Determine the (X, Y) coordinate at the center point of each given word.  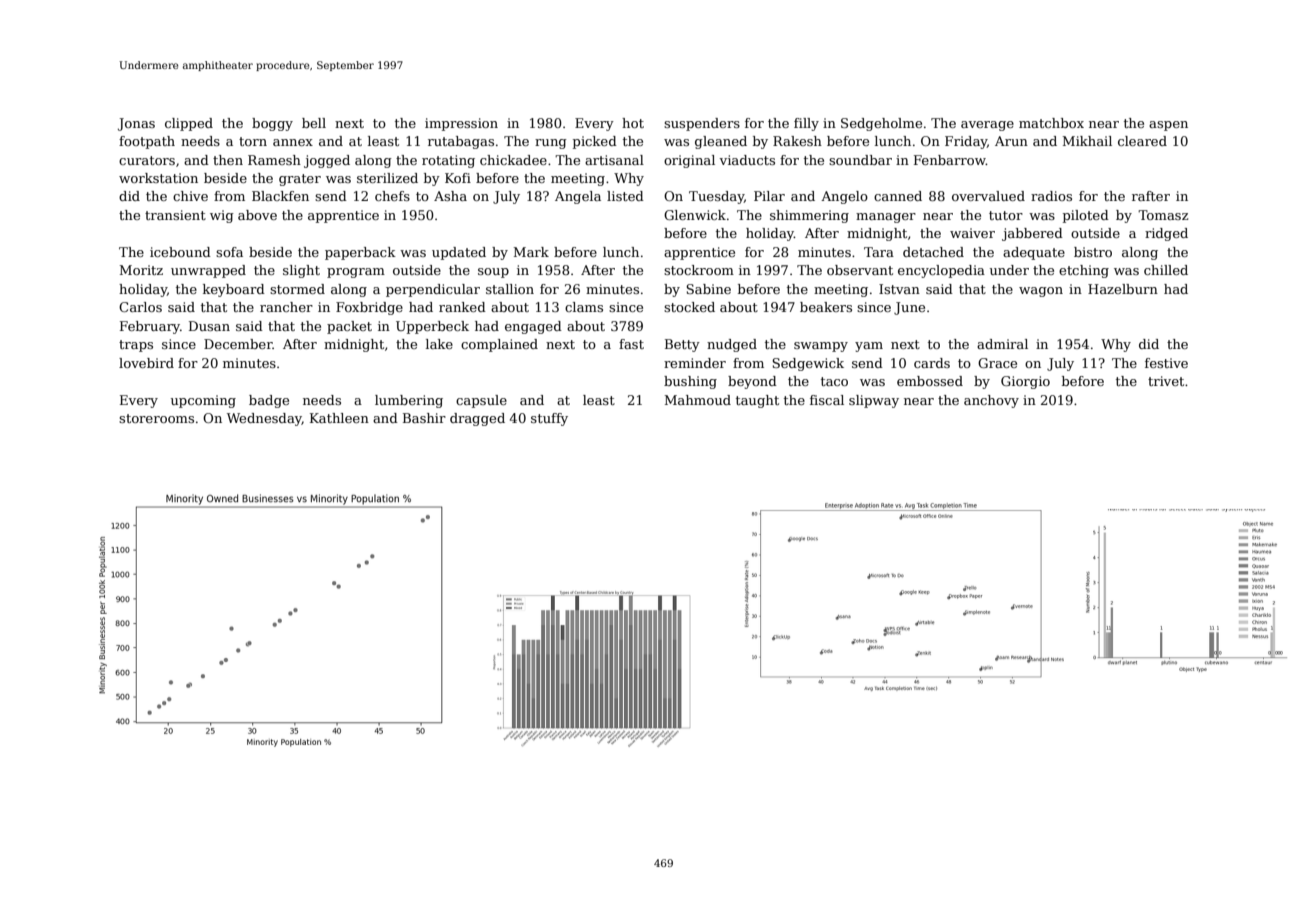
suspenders (702, 124)
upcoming (203, 401)
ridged (1166, 234)
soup (493, 273)
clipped (189, 124)
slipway (874, 401)
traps (136, 346)
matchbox (1051, 123)
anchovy (991, 401)
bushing (690, 382)
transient (175, 215)
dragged (477, 419)
